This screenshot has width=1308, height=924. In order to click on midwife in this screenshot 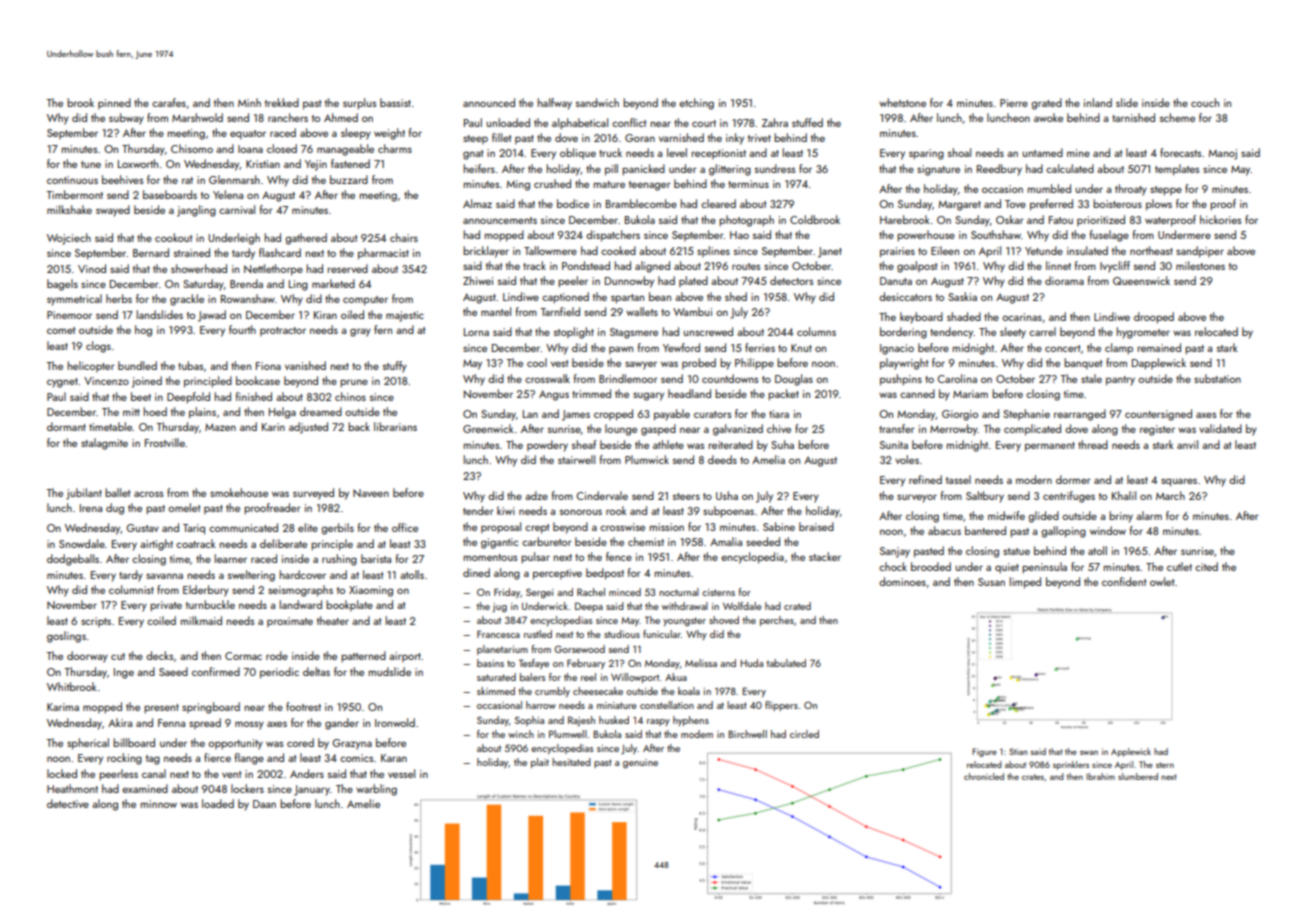, I will do `click(1006, 515)`.
